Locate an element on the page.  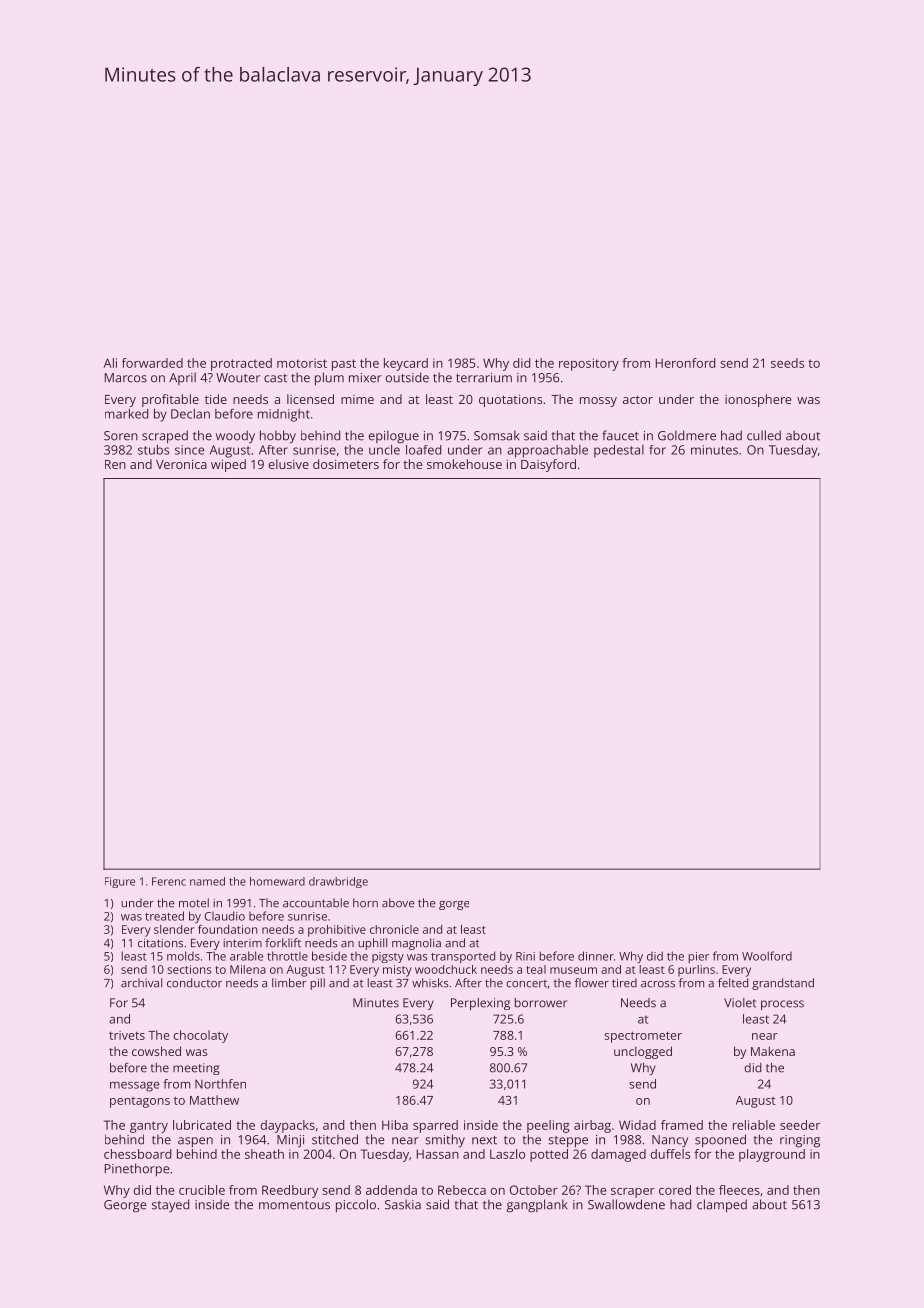
Veronica is located at coordinates (181, 464).
